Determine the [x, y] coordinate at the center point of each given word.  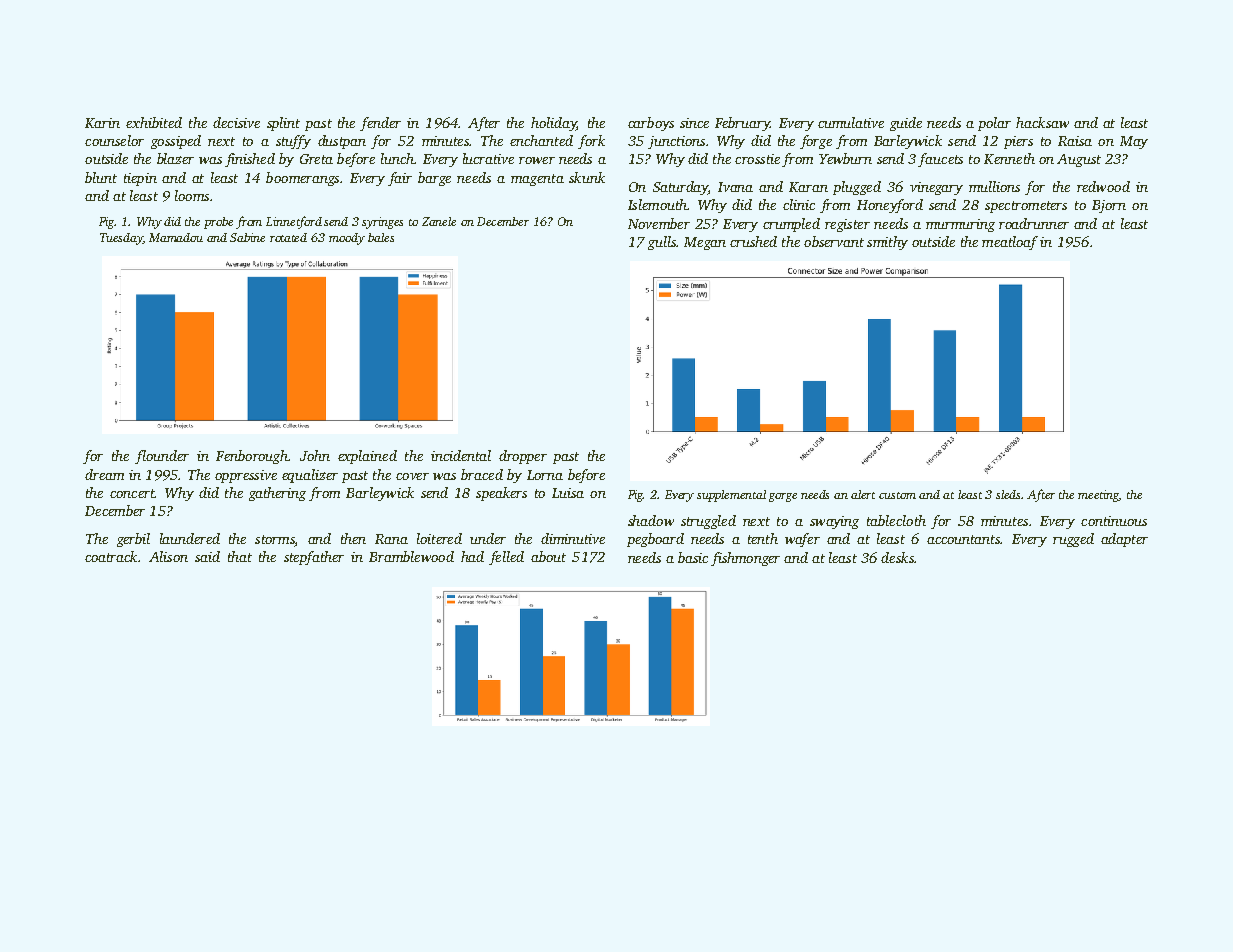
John [315, 455]
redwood [1103, 186]
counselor [114, 140]
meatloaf [1010, 243]
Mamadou [176, 237]
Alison [168, 556]
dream [104, 474]
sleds [1009, 494]
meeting [1099, 496]
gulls [662, 243]
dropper [523, 457]
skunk [587, 177]
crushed [753, 241]
